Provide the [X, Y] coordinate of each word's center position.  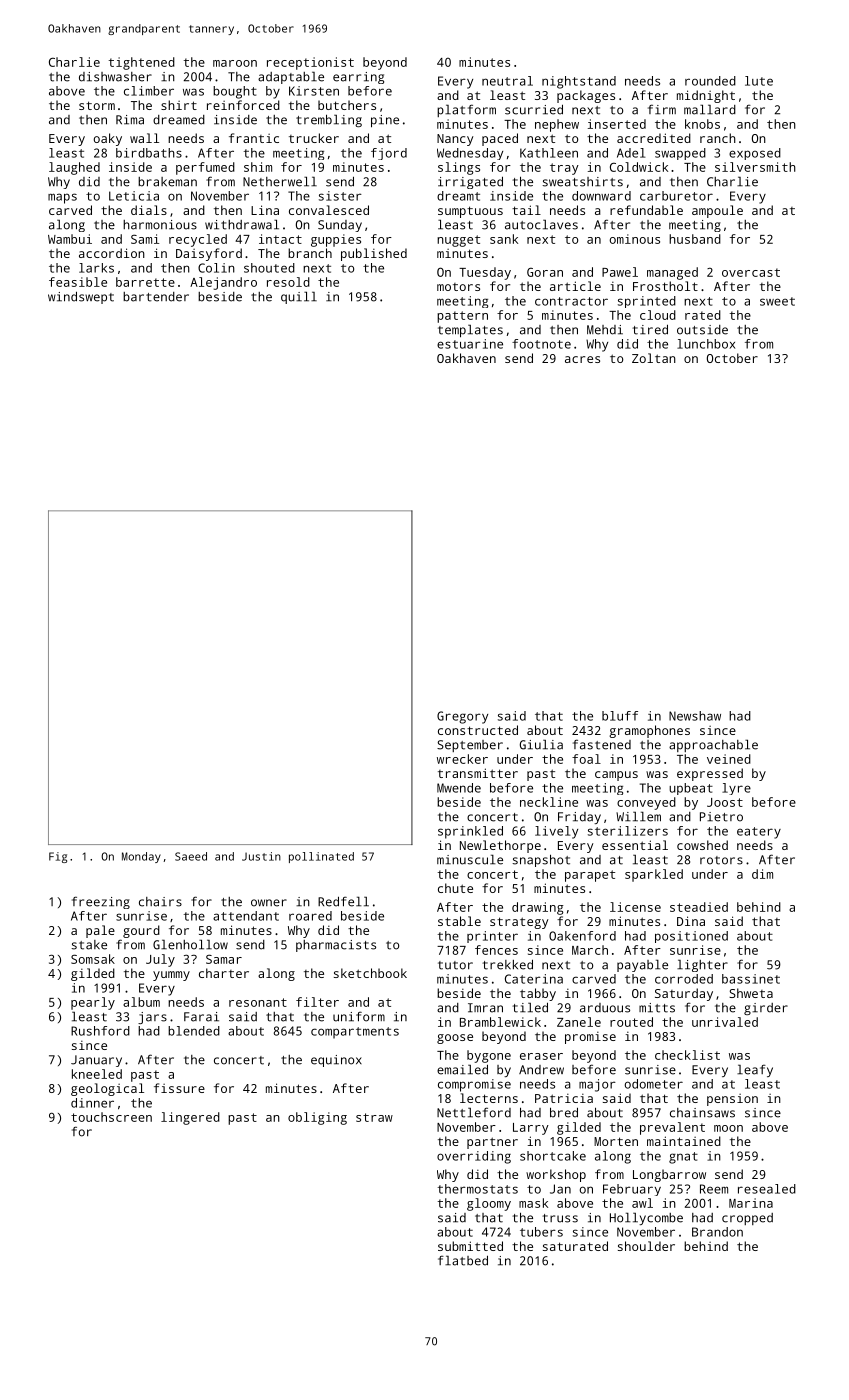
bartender [156, 297]
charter [224, 973]
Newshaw [695, 716]
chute [455, 888]
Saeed [191, 856]
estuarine [470, 344]
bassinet [751, 979]
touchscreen [111, 1117]
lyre [736, 789]
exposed [755, 154]
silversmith [755, 167]
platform [466, 110]
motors [458, 287]
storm [97, 105]
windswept [81, 297]
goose [455, 1039]
